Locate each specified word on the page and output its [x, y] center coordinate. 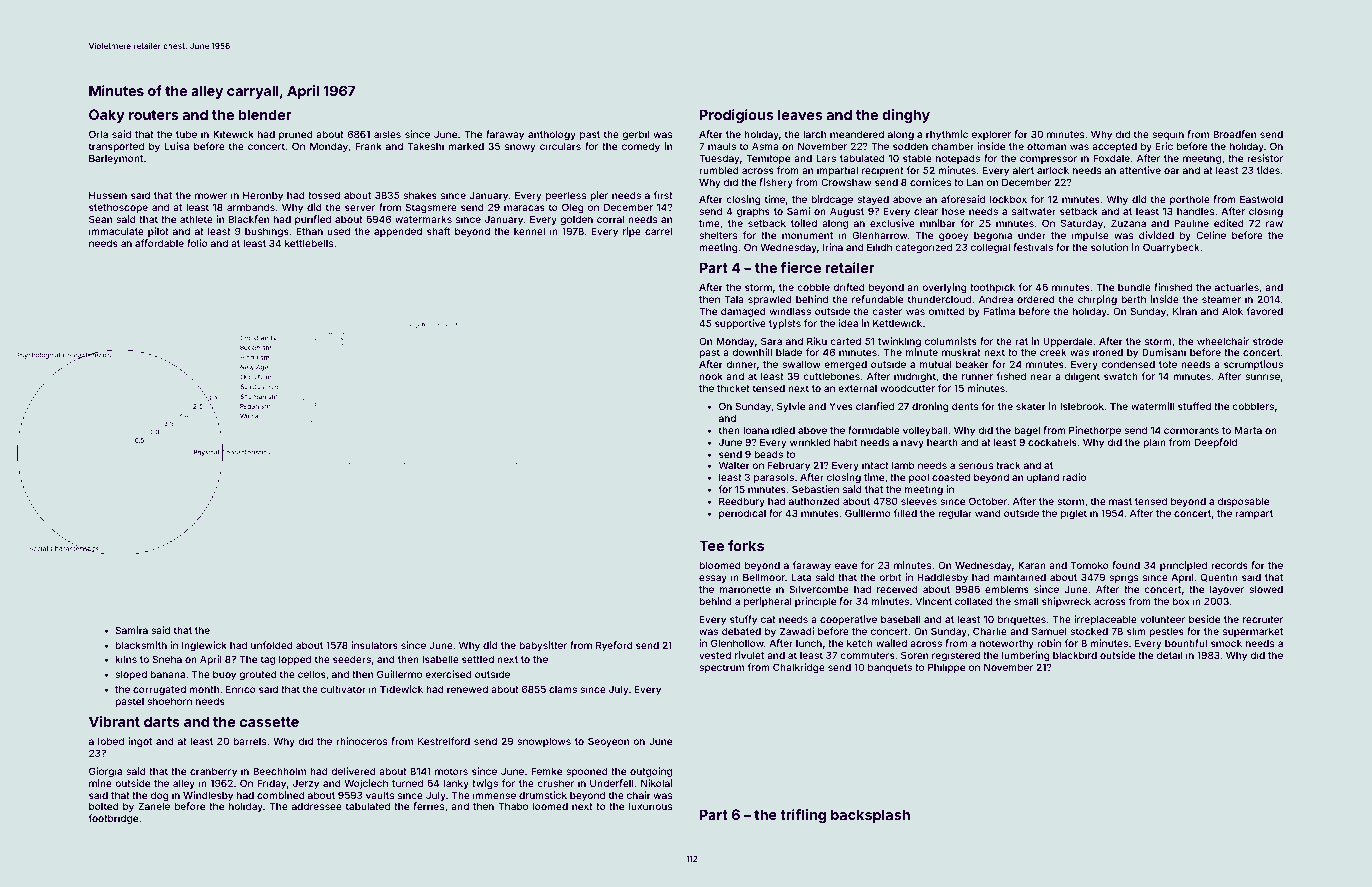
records [1229, 565]
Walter [734, 465]
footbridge [113, 819]
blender [265, 114]
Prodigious [737, 116]
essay [713, 579]
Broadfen [1234, 134]
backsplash [870, 816]
